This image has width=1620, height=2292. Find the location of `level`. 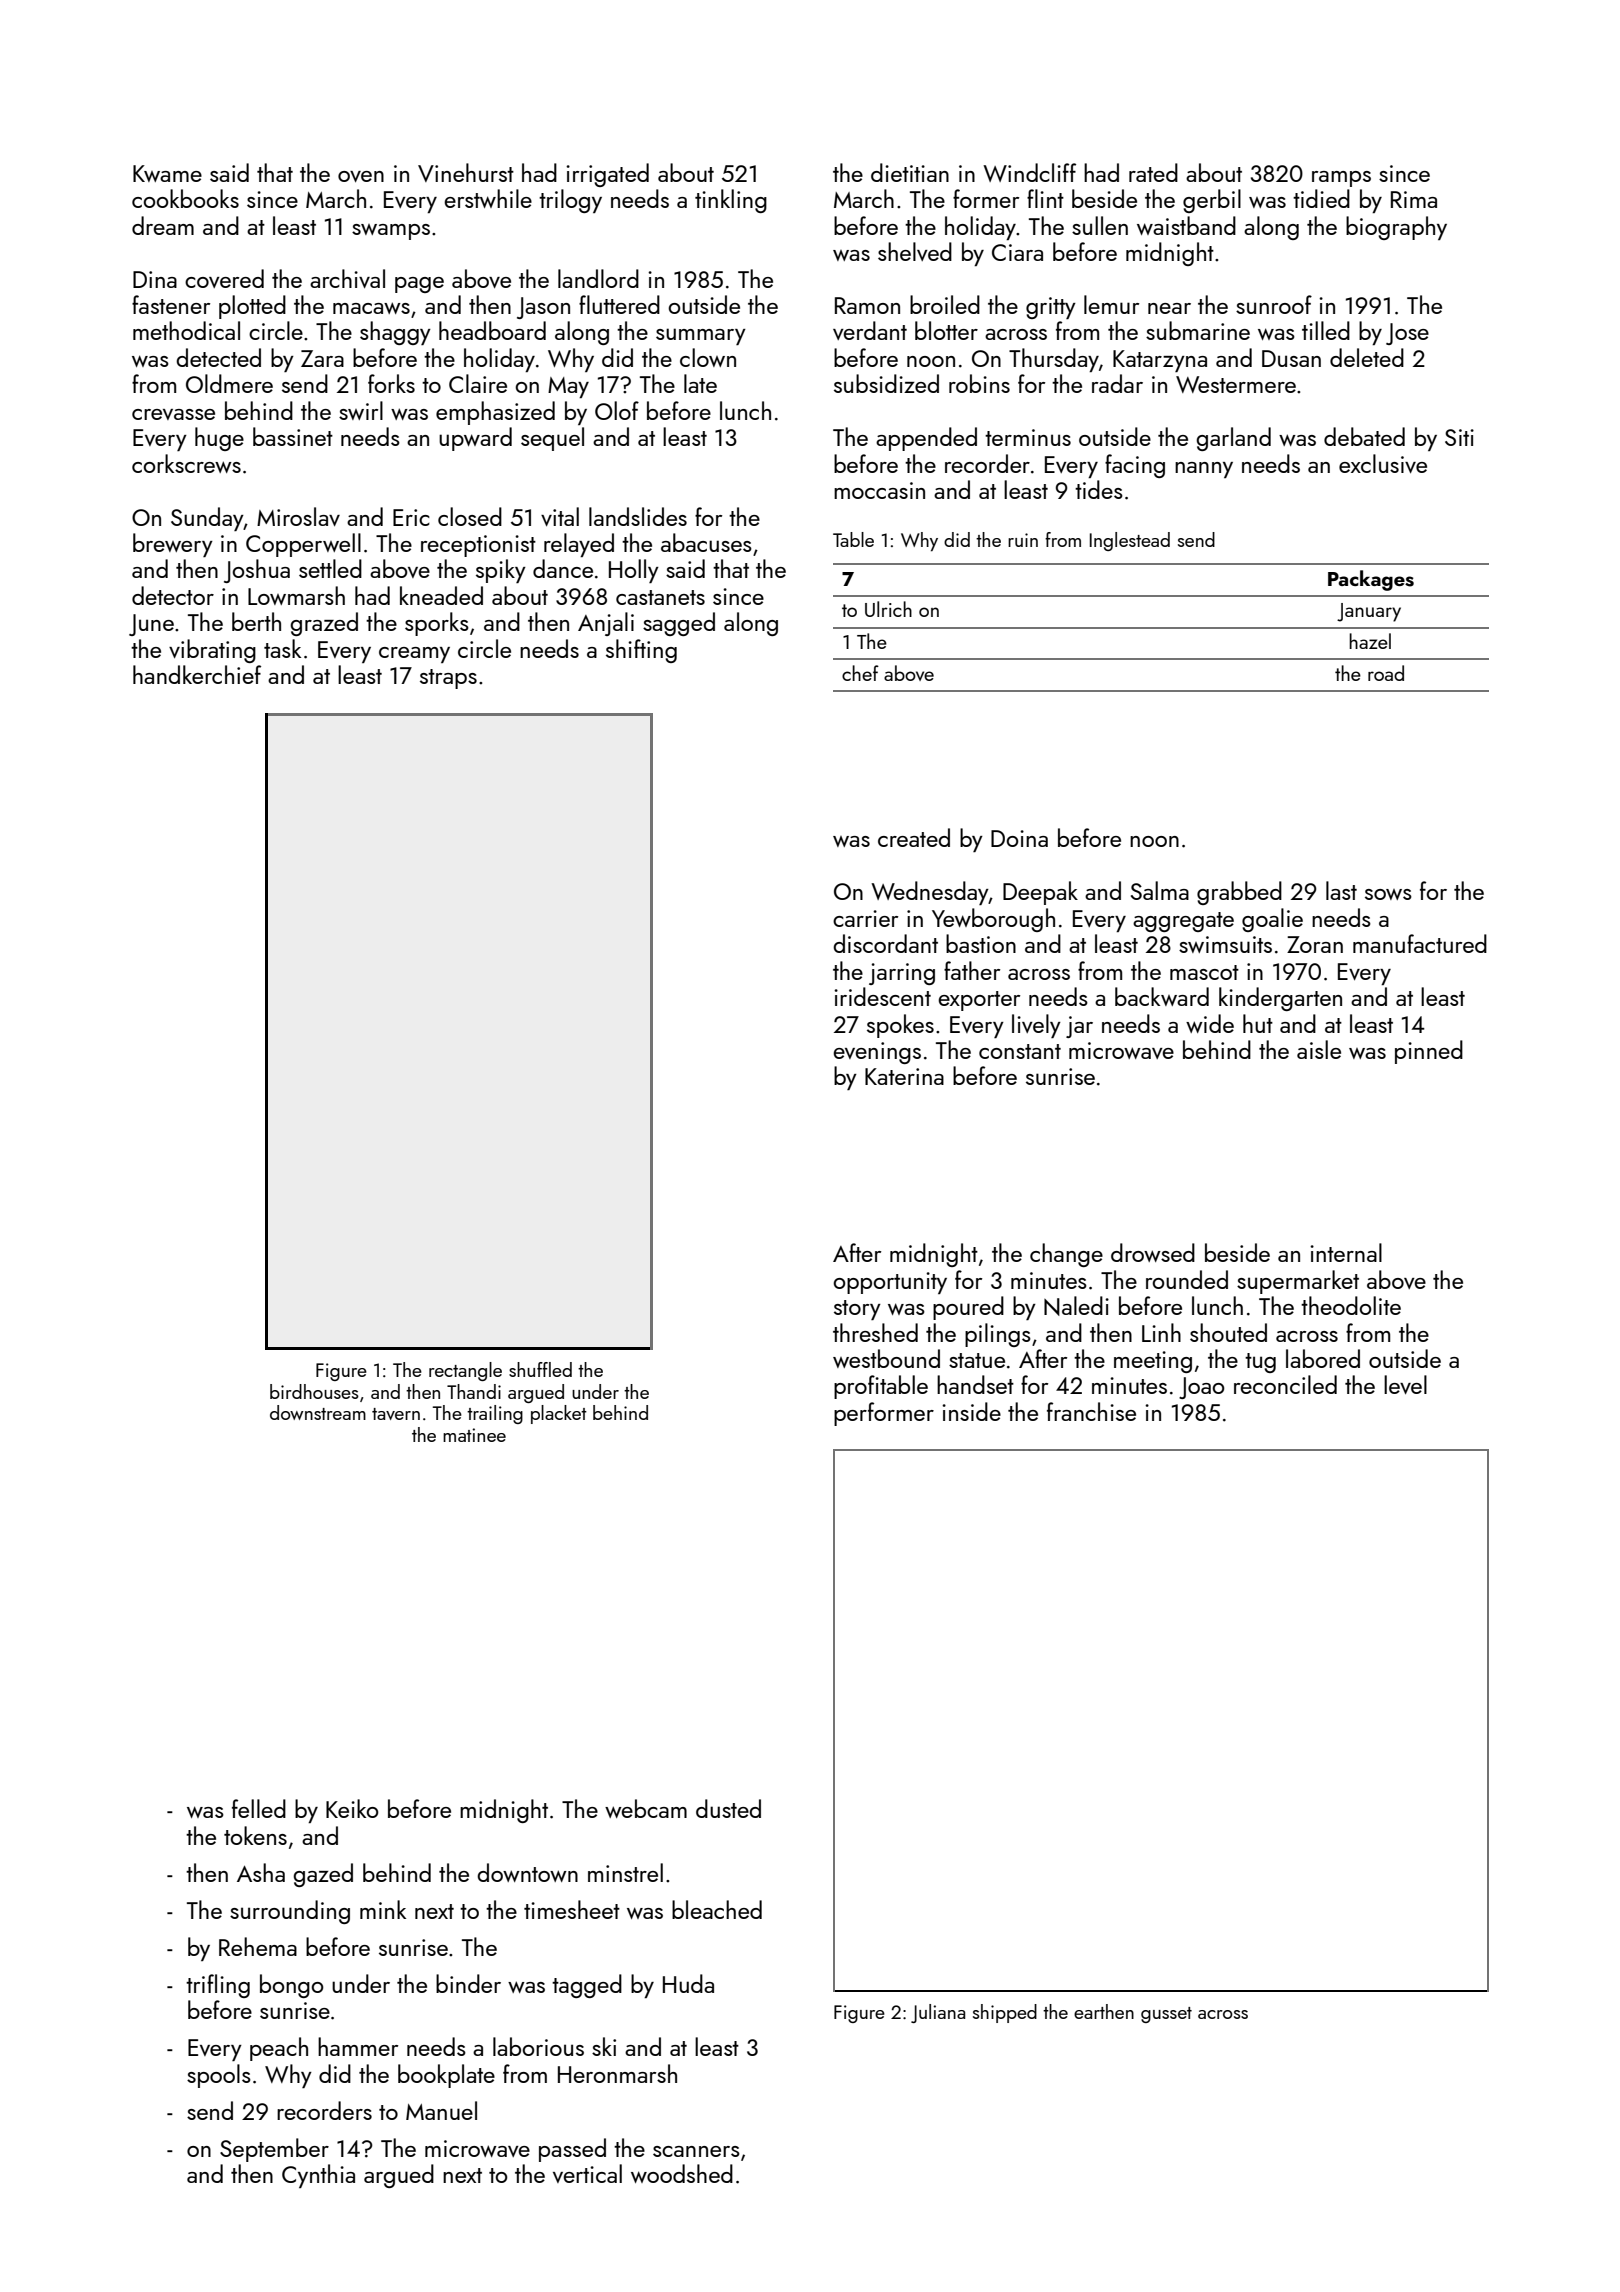

level is located at coordinates (1405, 1384).
